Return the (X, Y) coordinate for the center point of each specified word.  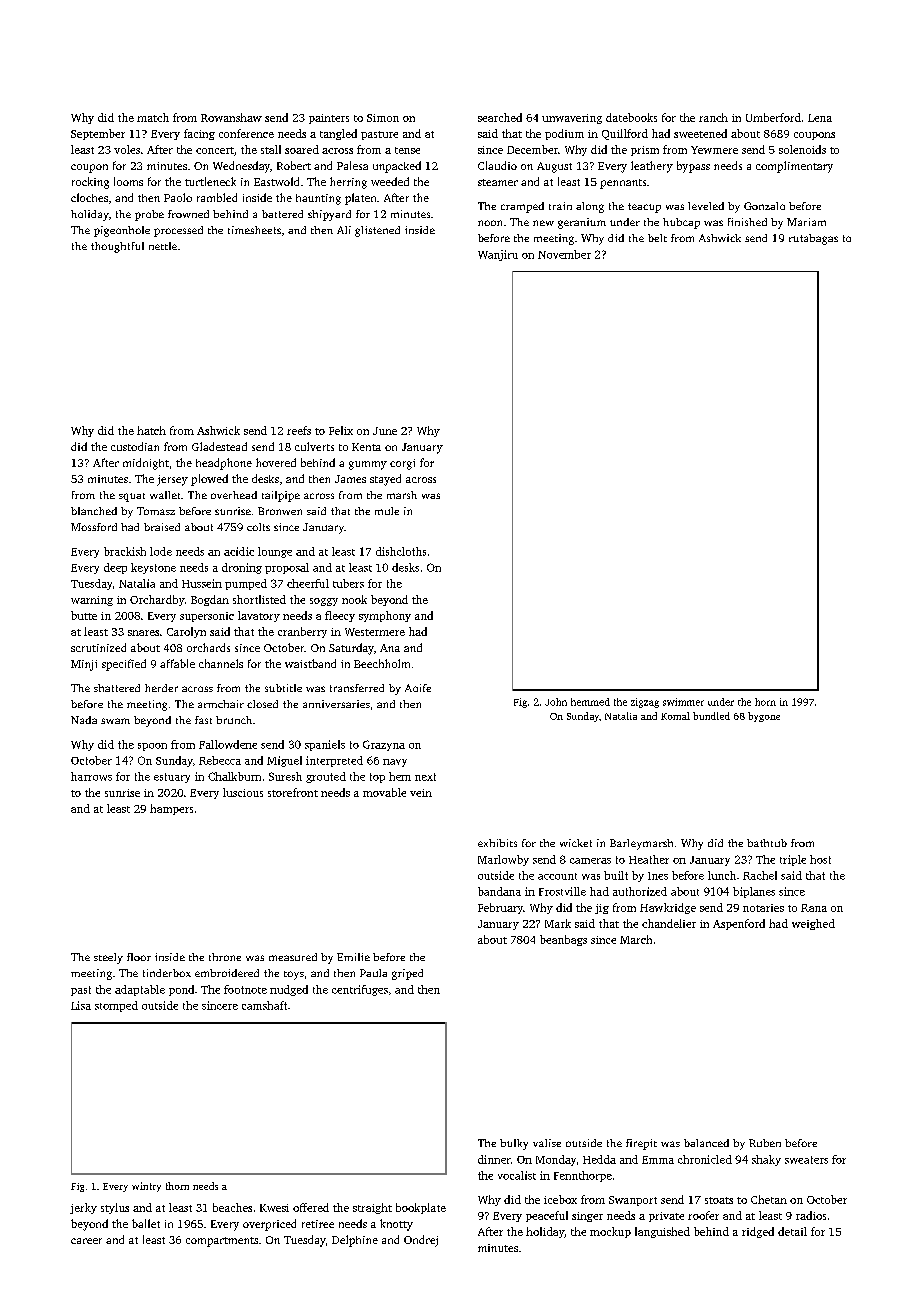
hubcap (681, 223)
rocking (90, 183)
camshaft (264, 1005)
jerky (83, 1208)
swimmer (683, 702)
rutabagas (813, 239)
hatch (151, 430)
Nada (84, 720)
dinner (494, 1159)
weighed (813, 924)
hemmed (590, 702)
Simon (383, 118)
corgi (402, 464)
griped (407, 974)
